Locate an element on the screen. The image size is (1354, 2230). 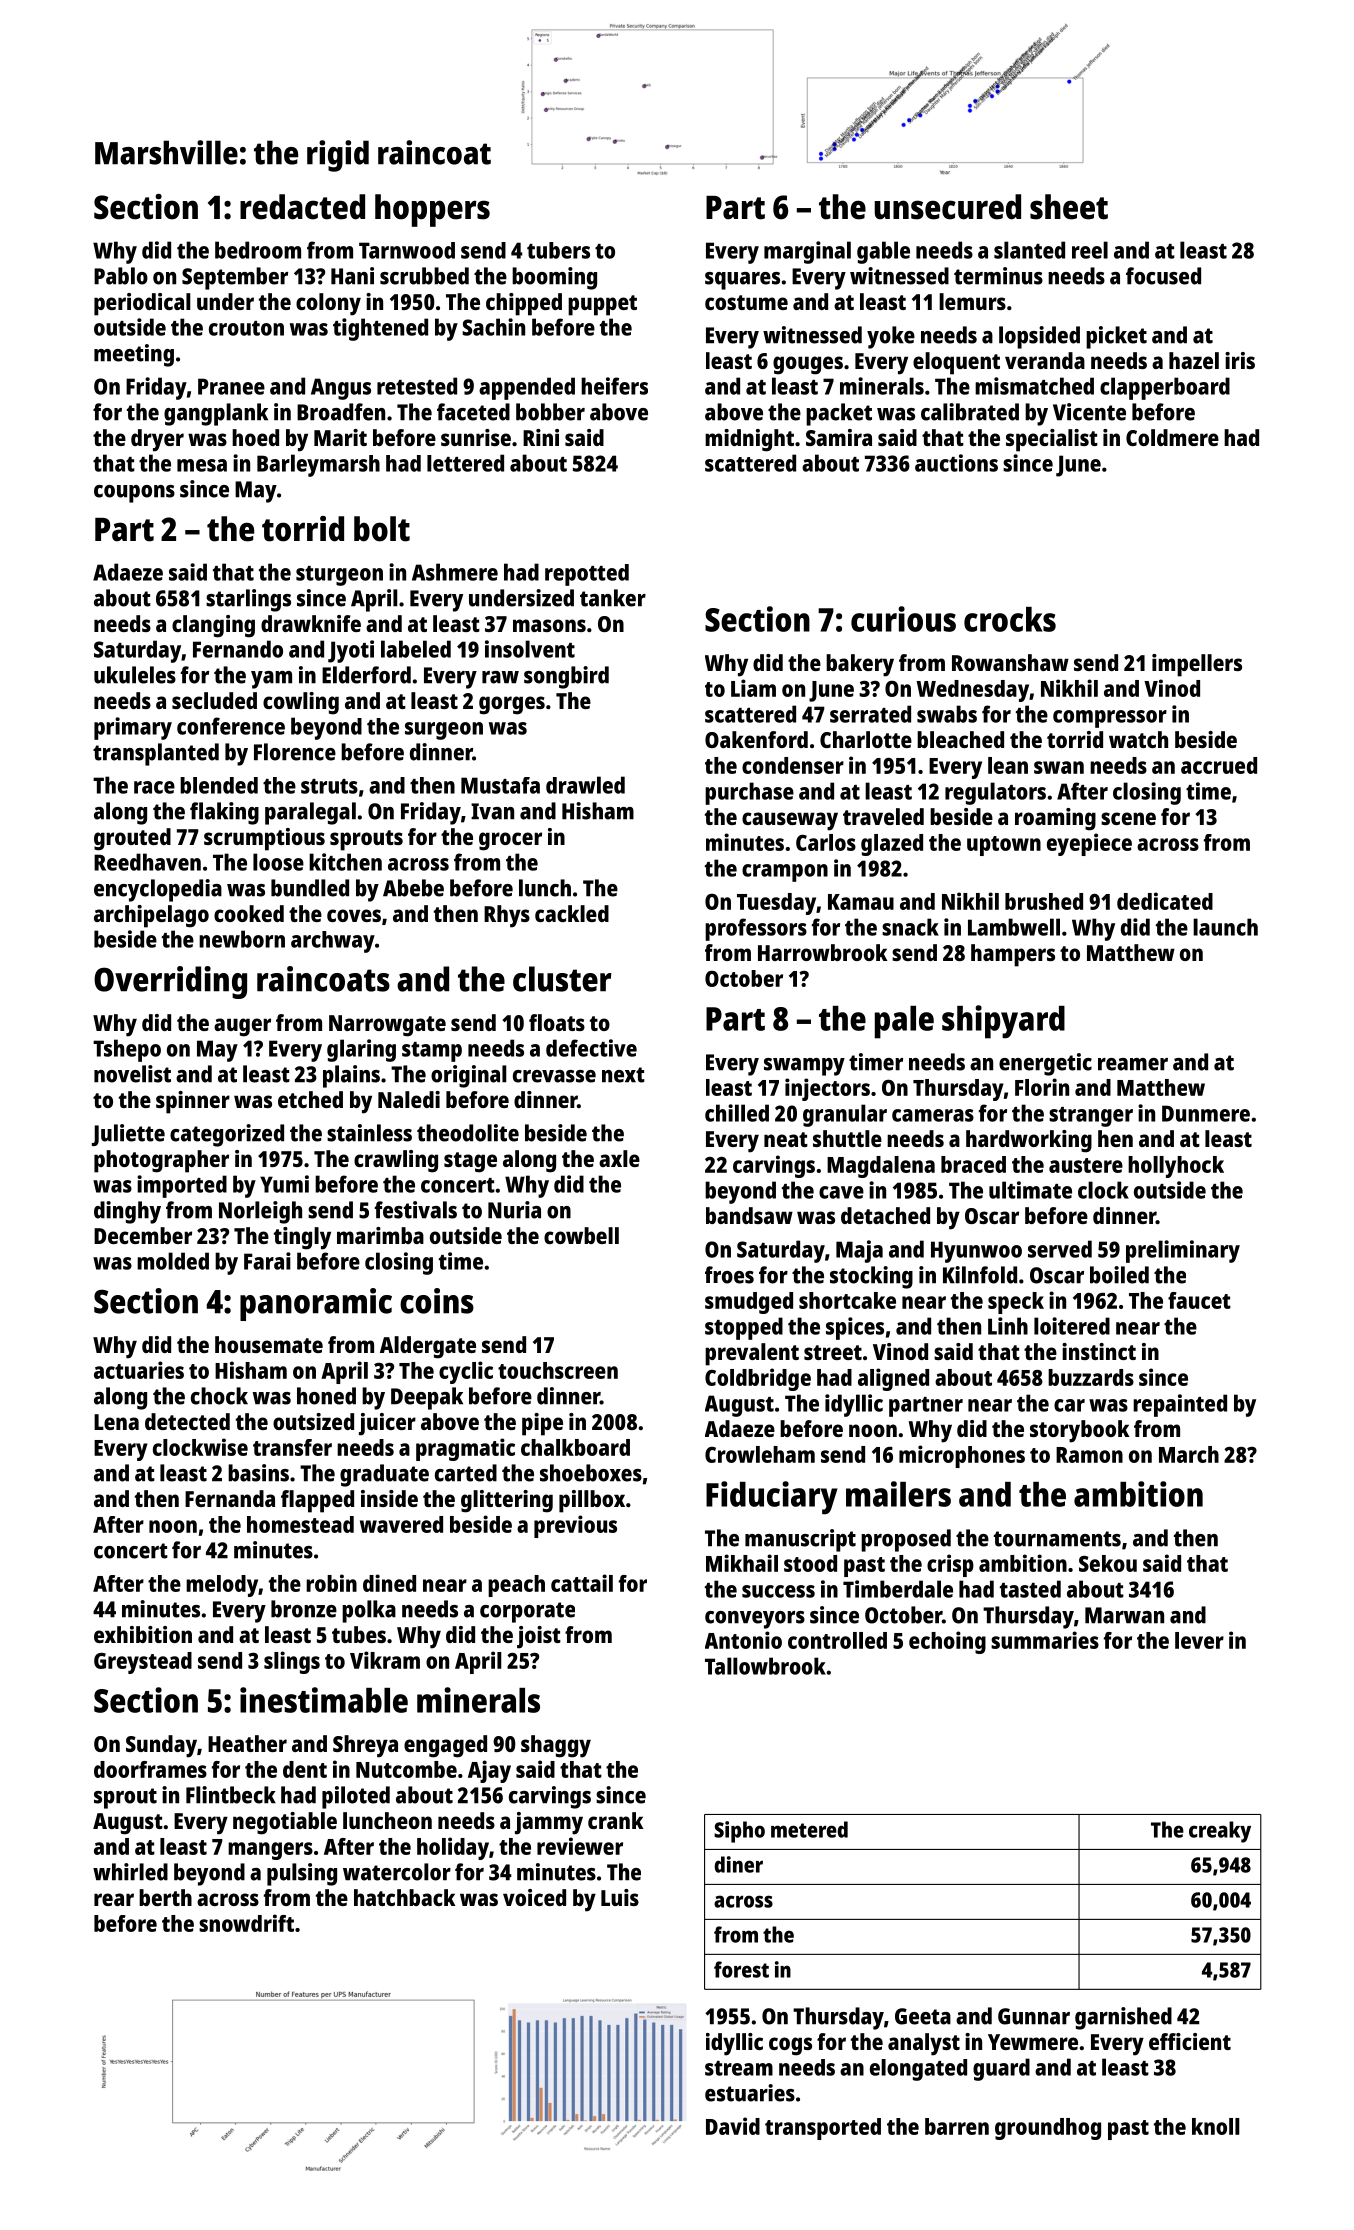
focused is located at coordinates (1163, 276).
